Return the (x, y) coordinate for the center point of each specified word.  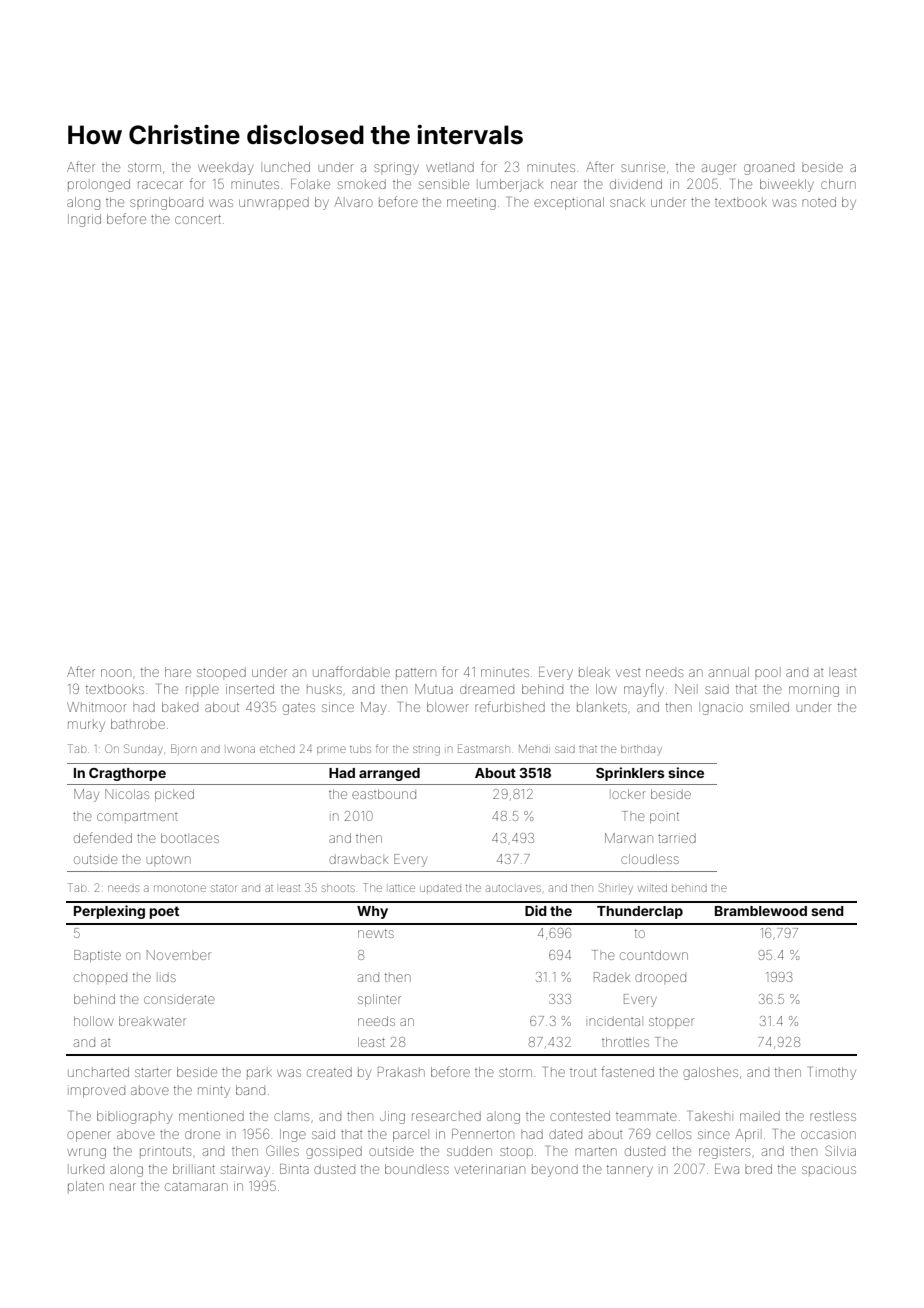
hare (178, 672)
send (827, 911)
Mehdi (533, 748)
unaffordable (351, 671)
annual (729, 672)
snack (627, 202)
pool (766, 673)
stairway (245, 1170)
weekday (225, 169)
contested (580, 1116)
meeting (471, 204)
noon (116, 673)
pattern (416, 672)
